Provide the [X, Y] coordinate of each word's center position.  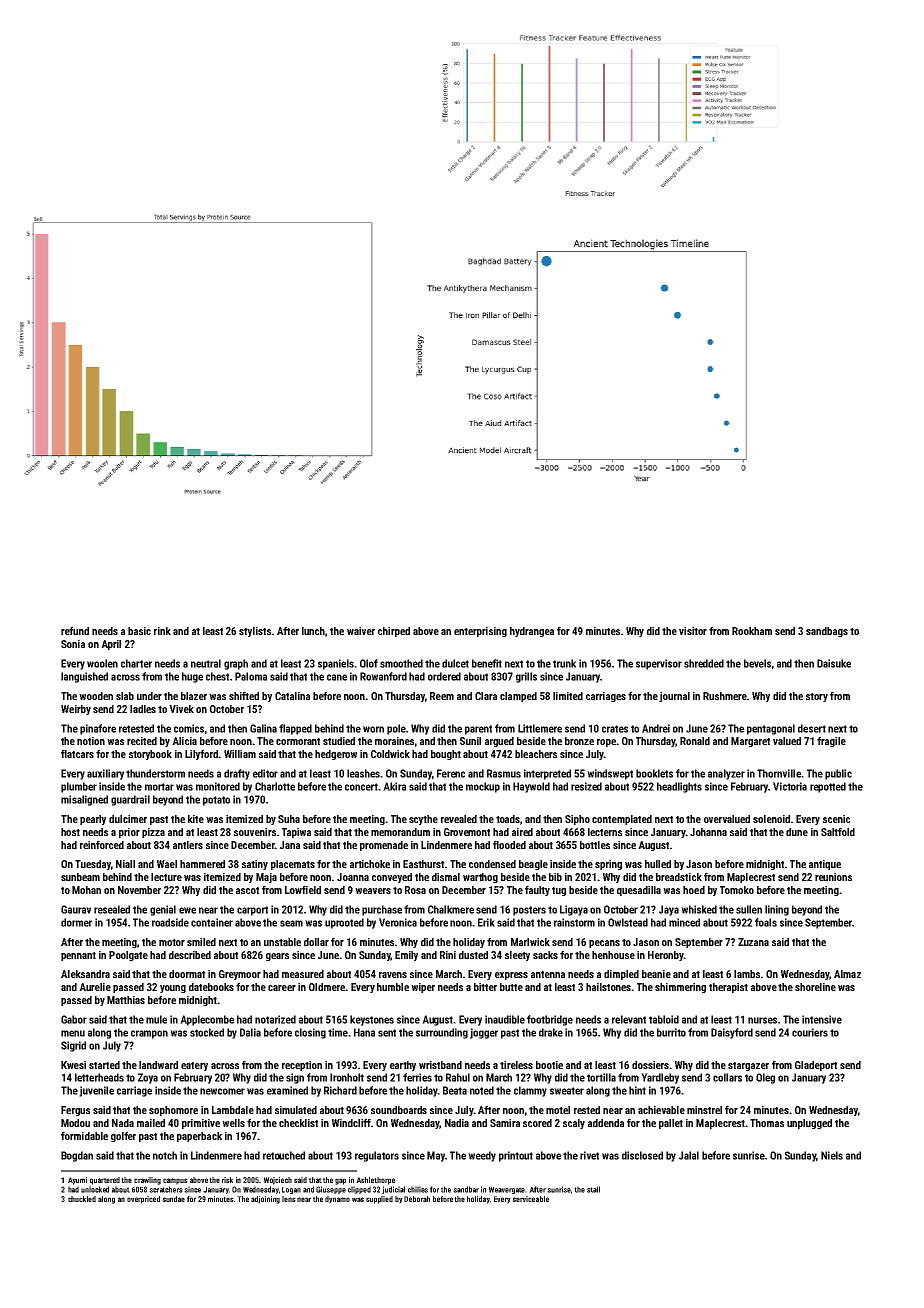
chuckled [82, 1199]
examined [287, 1090]
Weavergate [507, 1190]
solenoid [771, 819]
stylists [255, 632]
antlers [188, 845]
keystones [372, 1020]
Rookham [752, 631]
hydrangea [532, 632]
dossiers [651, 1065]
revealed [459, 819]
